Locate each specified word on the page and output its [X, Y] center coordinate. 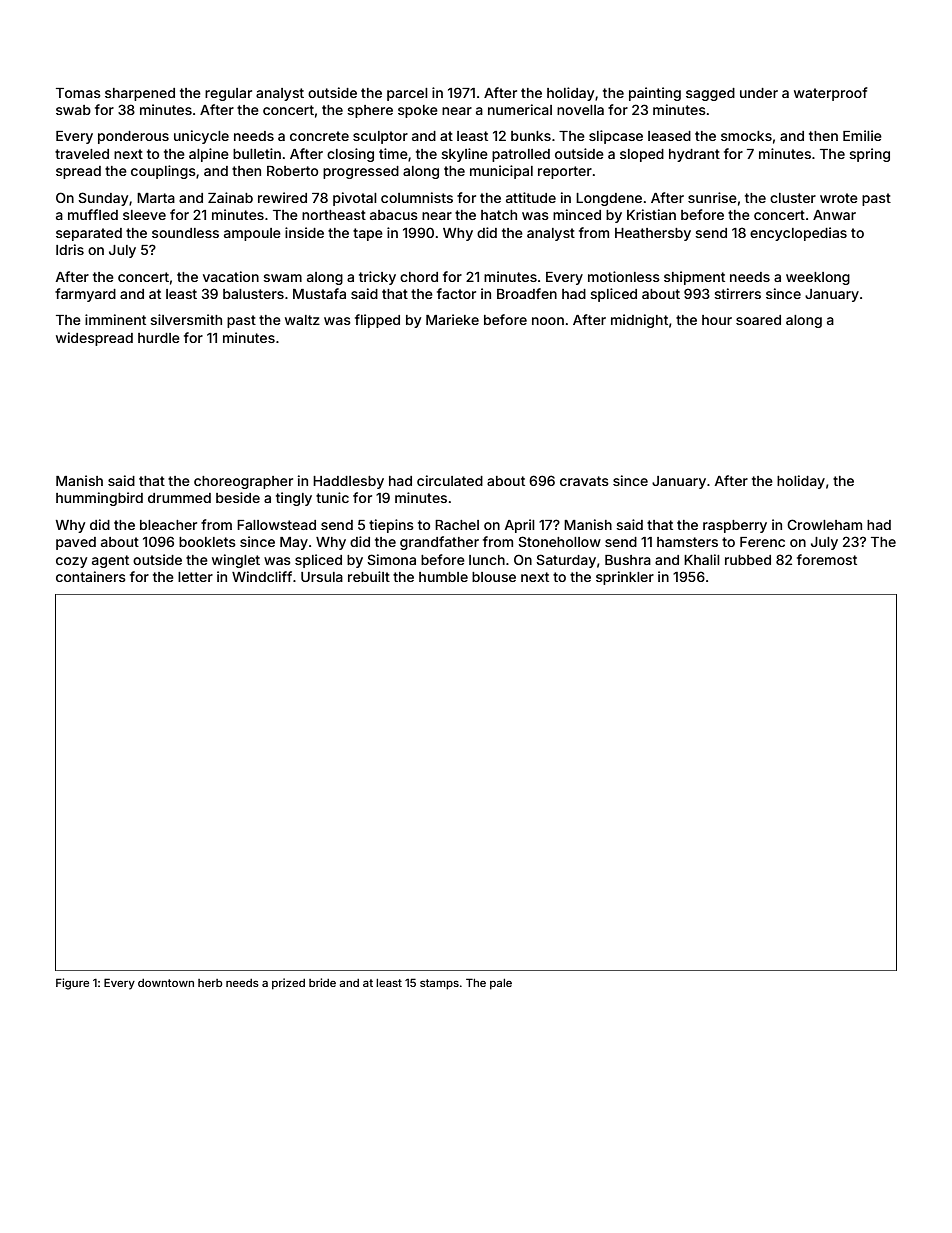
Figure [72, 984]
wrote [839, 198]
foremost [827, 559]
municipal [501, 172]
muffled [93, 214]
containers [91, 576]
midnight [639, 321]
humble [443, 577]
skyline [464, 155]
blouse [494, 577]
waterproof [831, 94]
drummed [179, 498]
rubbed [748, 560]
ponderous [133, 137]
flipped [377, 321]
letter [195, 577]
